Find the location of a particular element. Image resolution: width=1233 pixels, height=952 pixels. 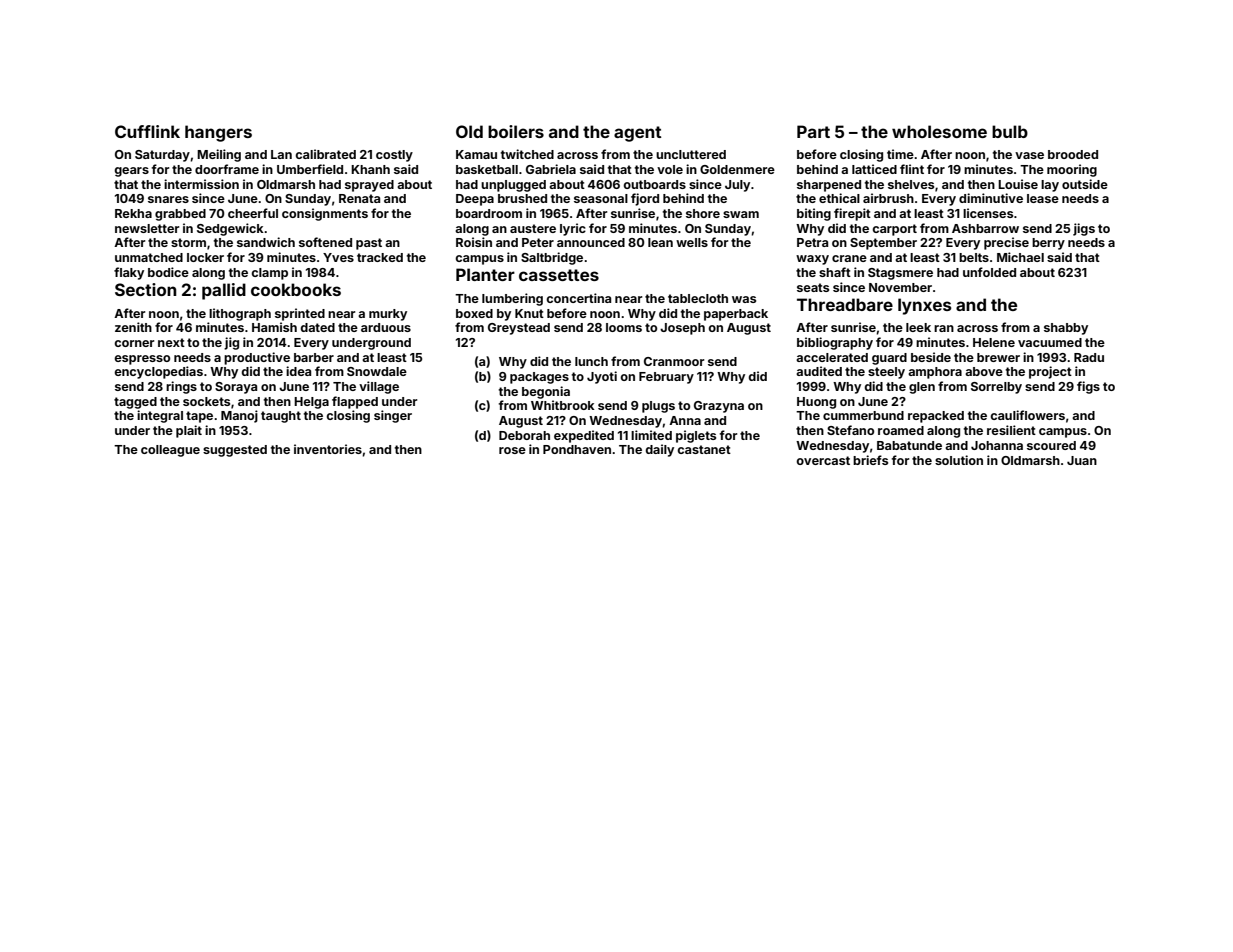

Part is located at coordinates (813, 131).
